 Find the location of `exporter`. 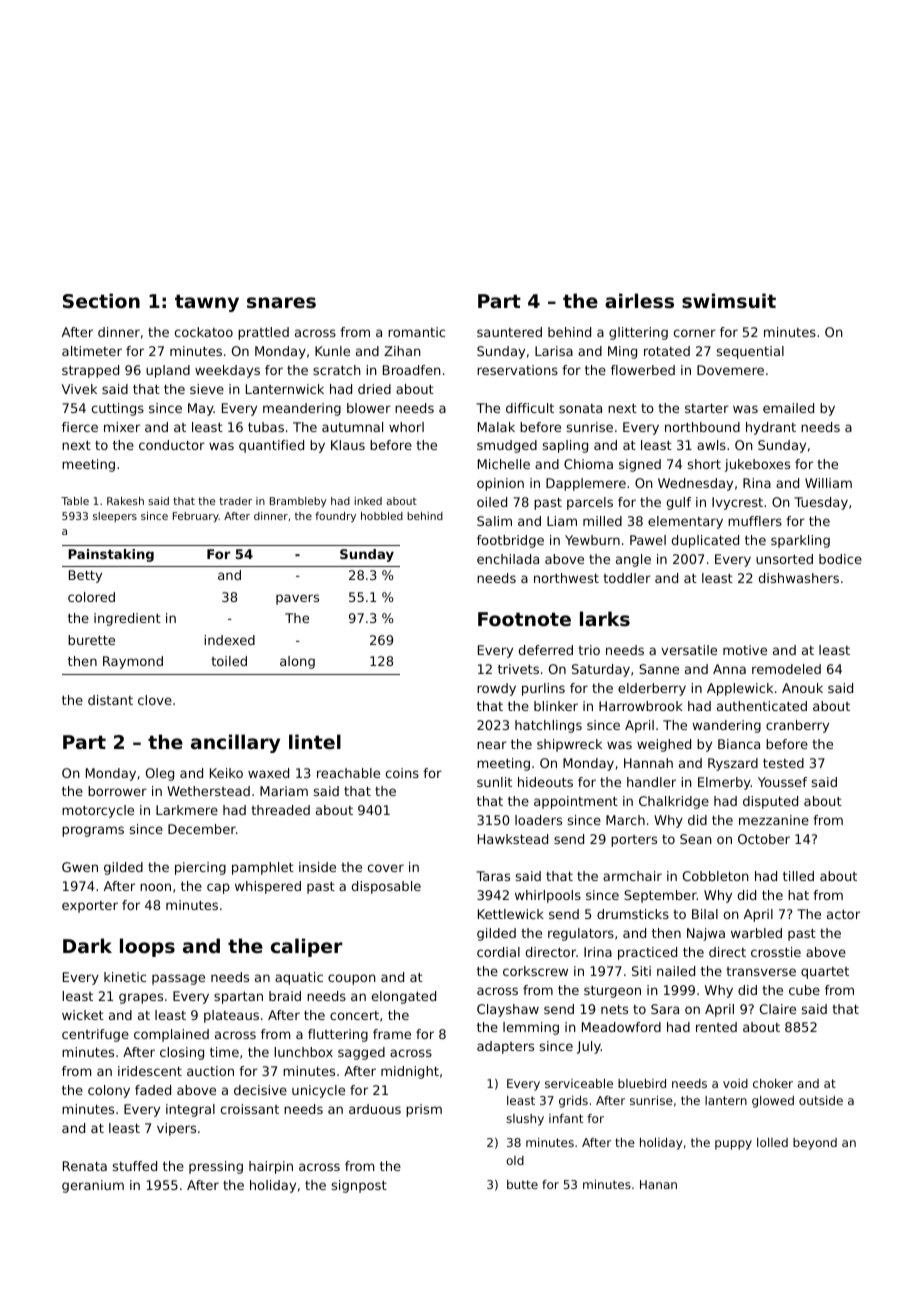

exporter is located at coordinates (90, 907).
